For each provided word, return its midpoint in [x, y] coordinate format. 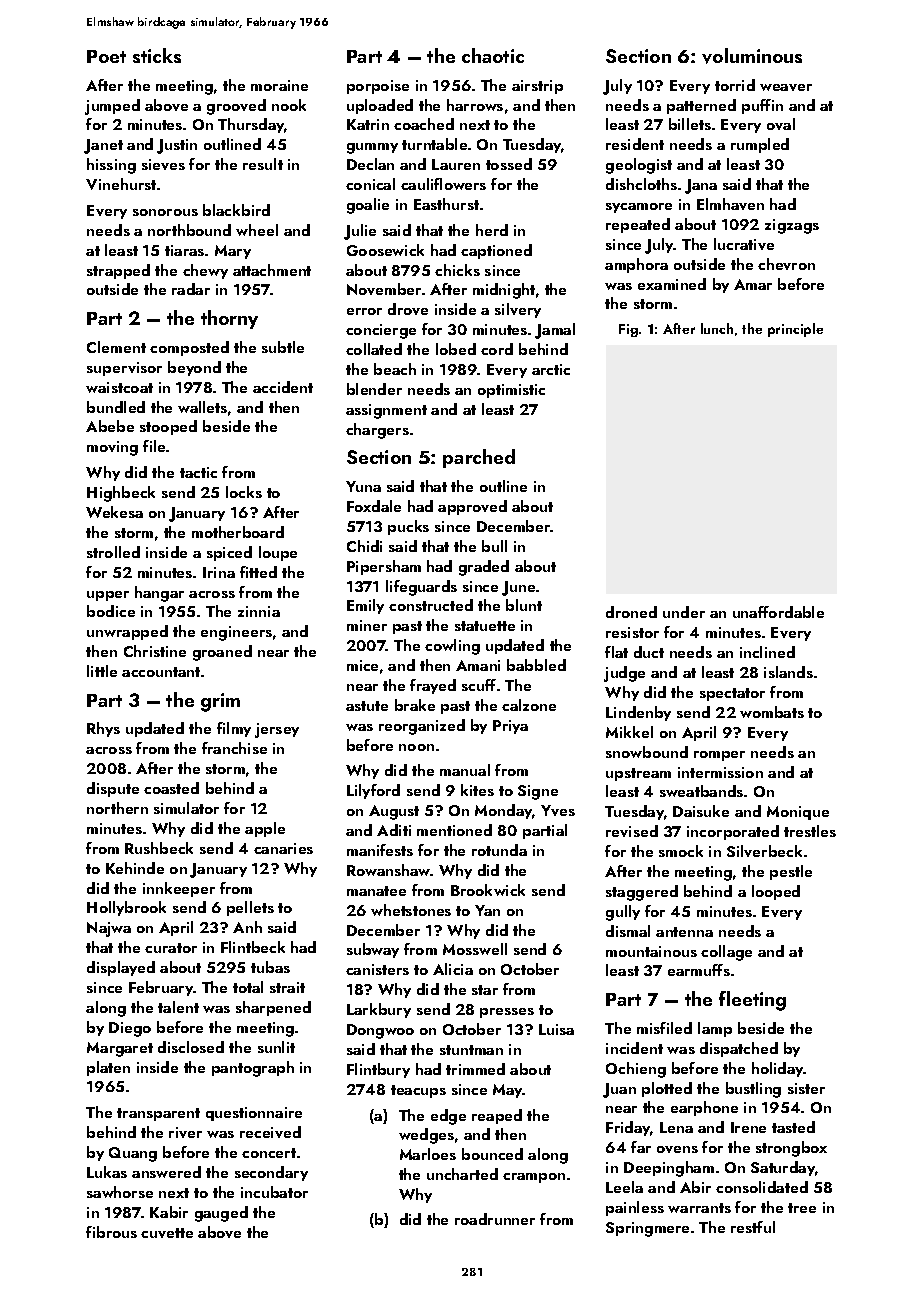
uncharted [462, 1174]
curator [171, 948]
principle [795, 330]
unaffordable [778, 612]
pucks [408, 527]
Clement [116, 347]
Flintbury [378, 1070]
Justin [177, 146]
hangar [159, 594]
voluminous [752, 56]
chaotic [493, 55]
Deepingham [669, 1169]
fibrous [111, 1232]
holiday [778, 1069]
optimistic [511, 391]
